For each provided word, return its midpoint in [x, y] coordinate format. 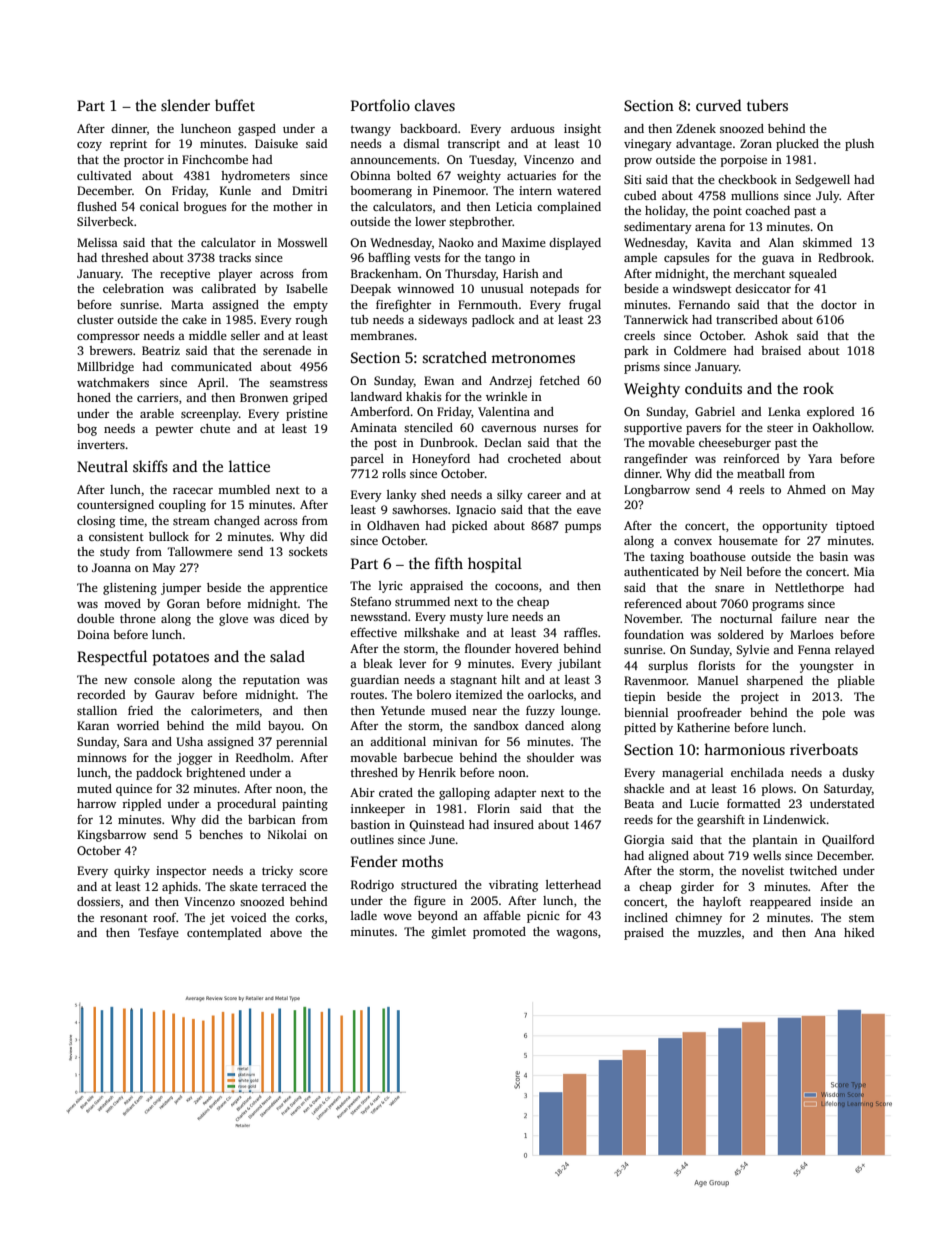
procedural [246, 805]
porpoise [744, 161]
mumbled [244, 489]
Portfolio [380, 105]
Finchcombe [215, 159]
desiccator [763, 288]
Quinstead [436, 826]
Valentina [504, 411]
